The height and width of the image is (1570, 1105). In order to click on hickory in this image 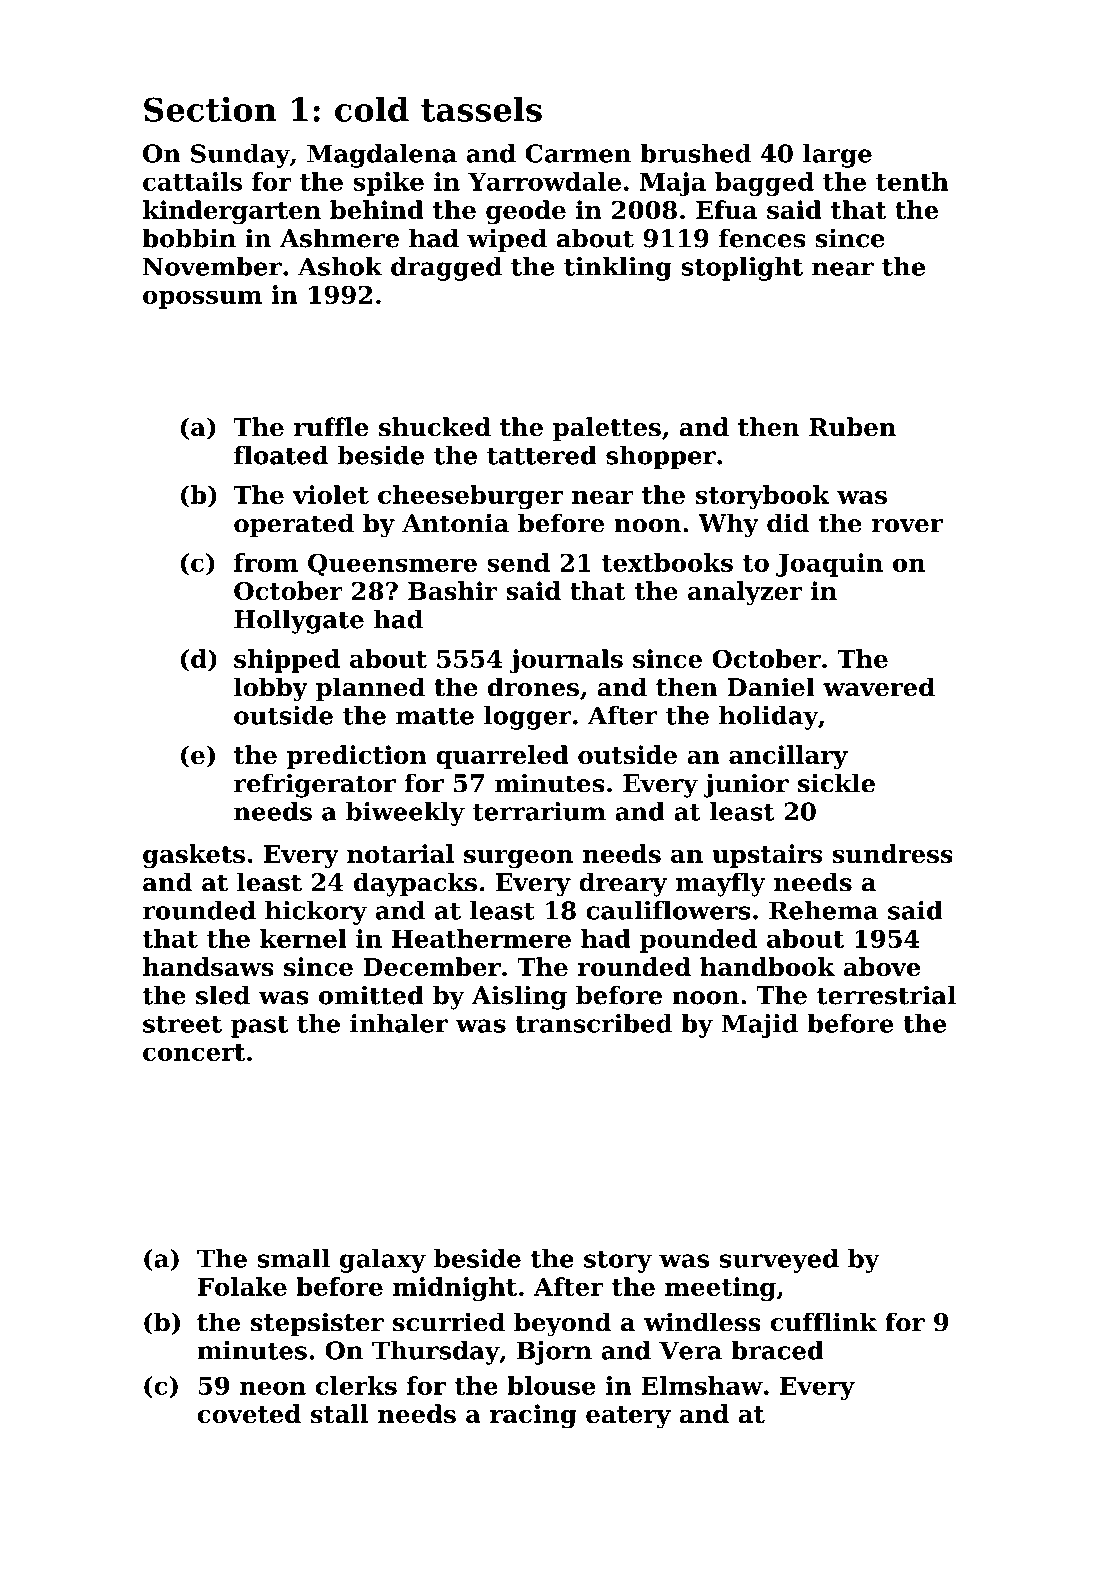, I will do `click(316, 913)`.
